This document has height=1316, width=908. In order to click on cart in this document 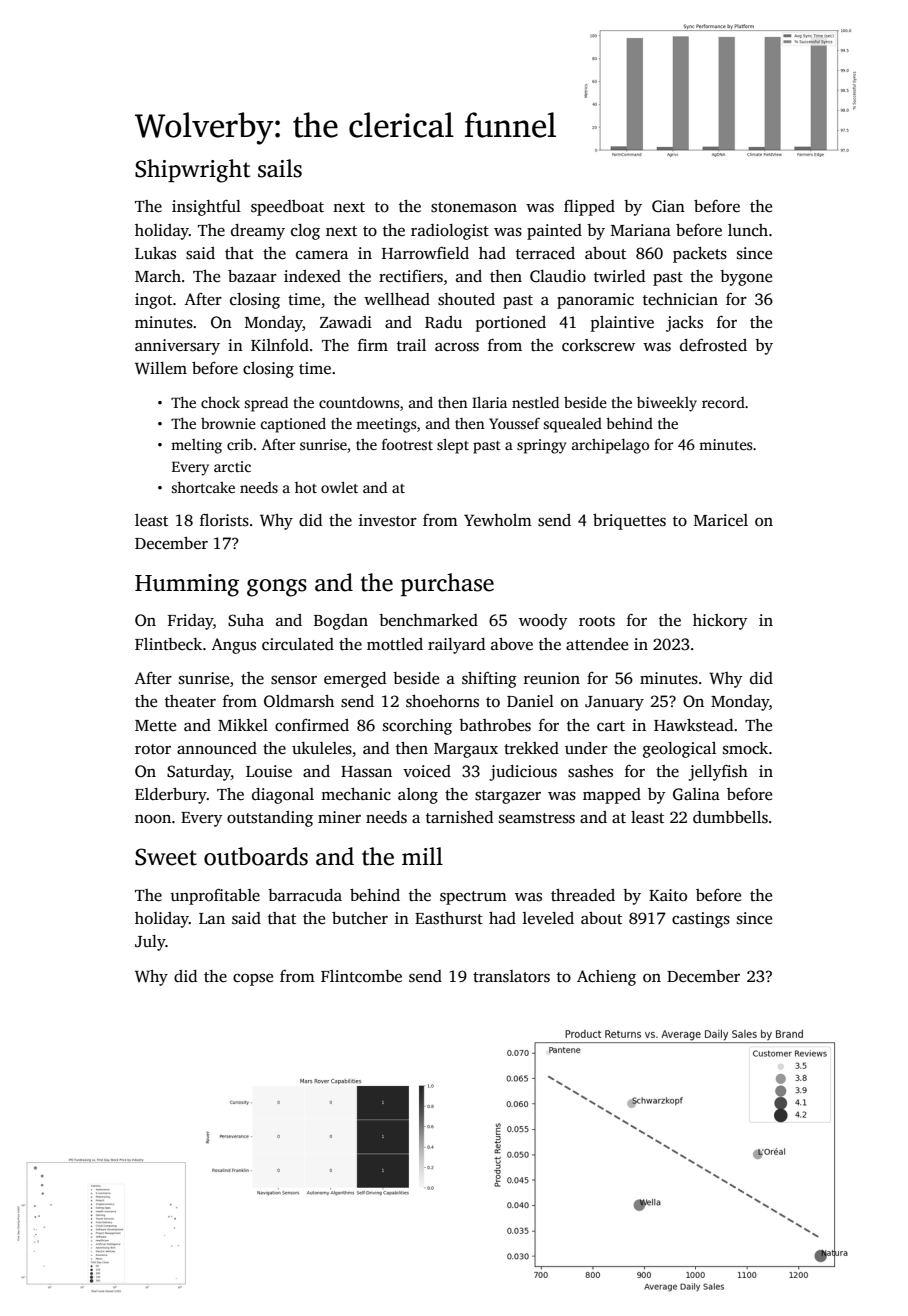, I will do `click(611, 726)`.
